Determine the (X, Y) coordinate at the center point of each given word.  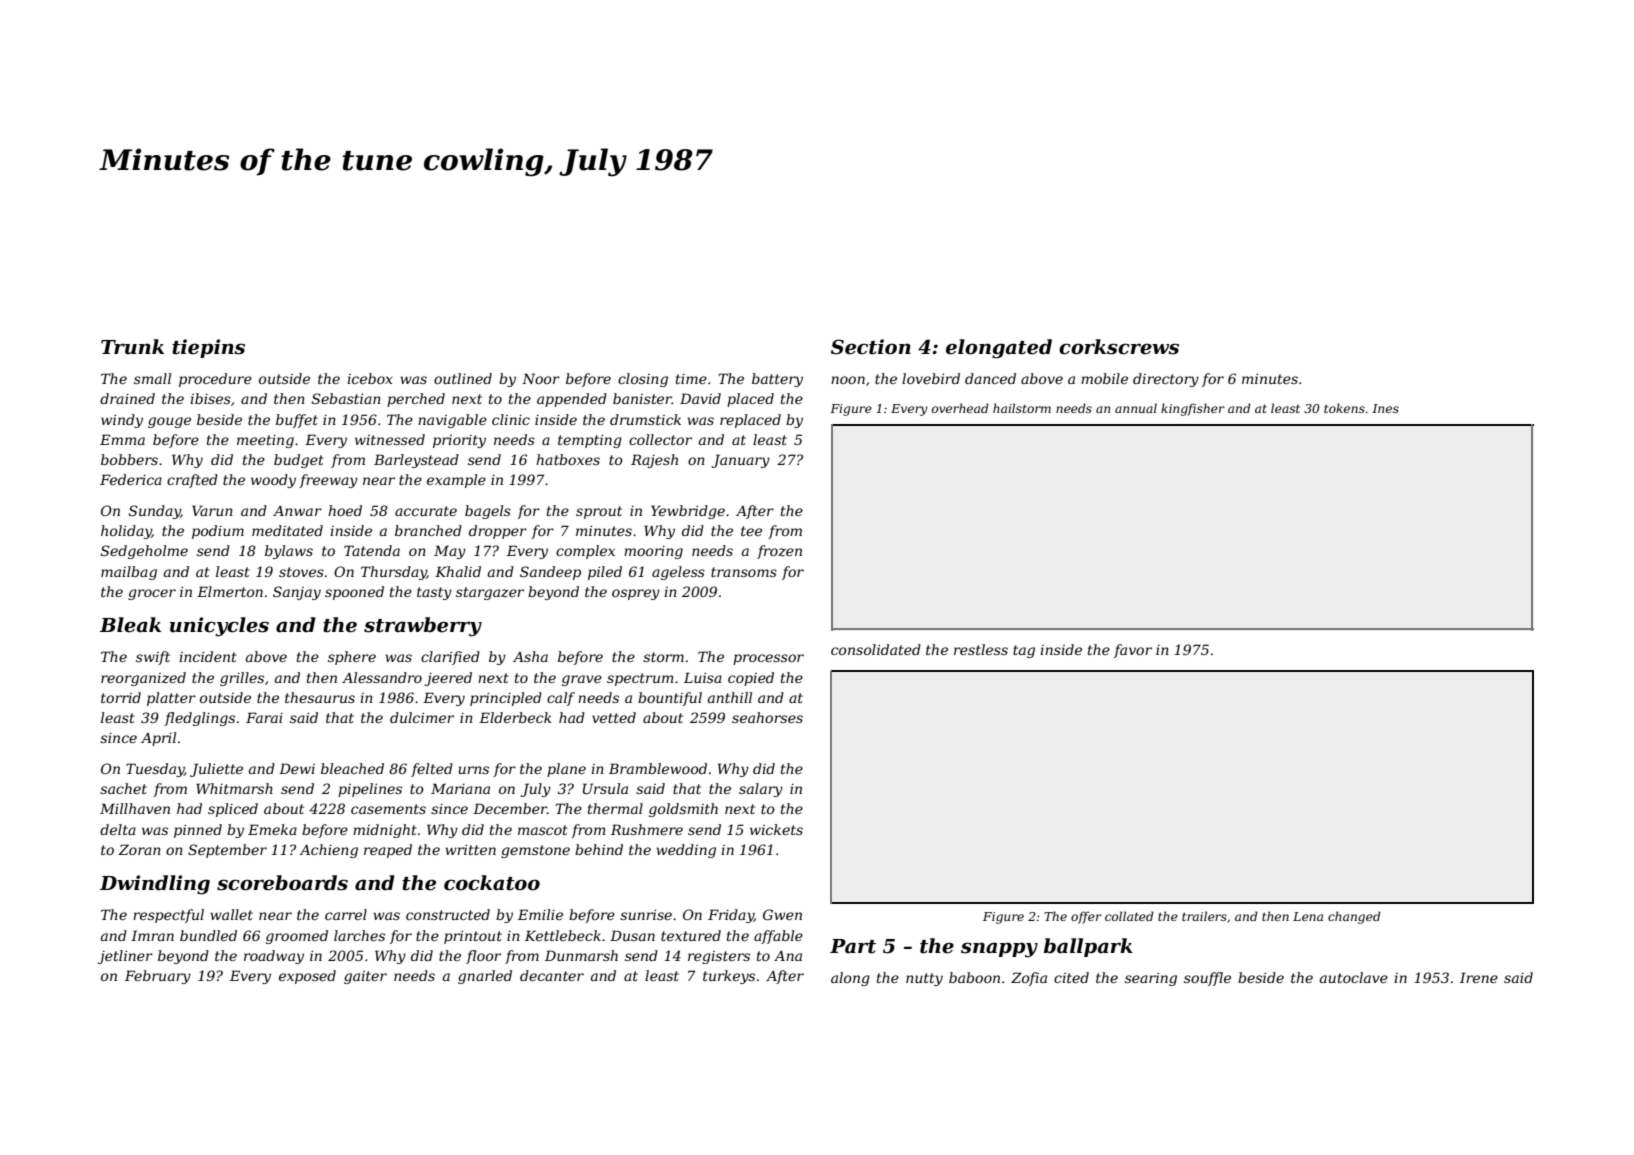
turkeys (729, 977)
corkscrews (1119, 347)
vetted (614, 717)
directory (1166, 380)
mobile (1104, 378)
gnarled (485, 977)
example (456, 481)
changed (1354, 917)
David (700, 398)
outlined (463, 378)
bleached (352, 768)
